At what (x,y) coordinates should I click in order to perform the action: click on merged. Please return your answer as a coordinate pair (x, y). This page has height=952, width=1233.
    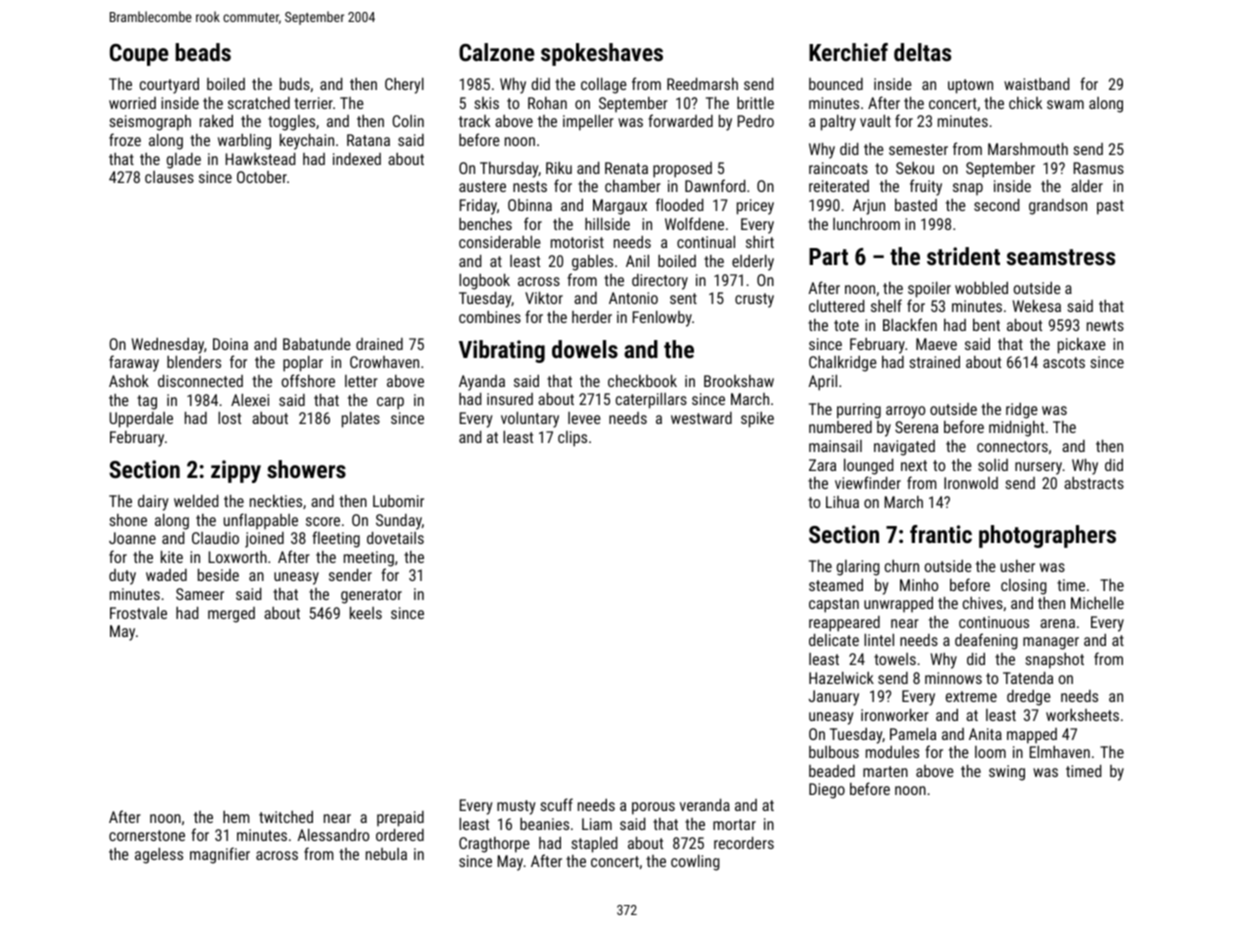
    Looking at the image, I should click on (231, 615).
